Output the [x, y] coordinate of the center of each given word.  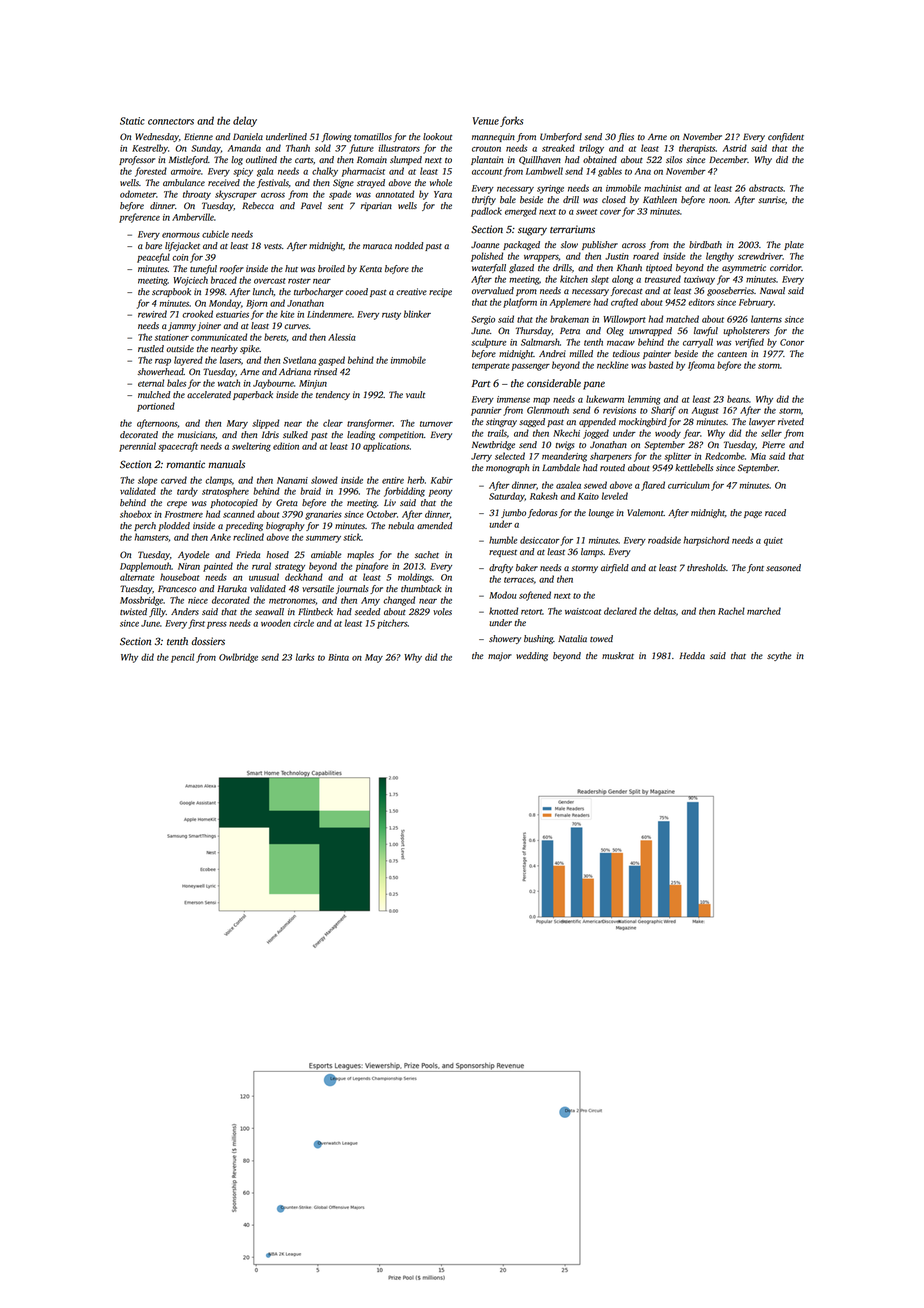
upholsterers [746, 331]
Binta [338, 657]
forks [511, 121]
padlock [486, 212]
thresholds [706, 567]
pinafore [371, 567]
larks [305, 657]
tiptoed [659, 268]
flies [626, 137]
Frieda [248, 554]
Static [132, 121]
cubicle [215, 234]
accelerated [209, 394]
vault [415, 394]
